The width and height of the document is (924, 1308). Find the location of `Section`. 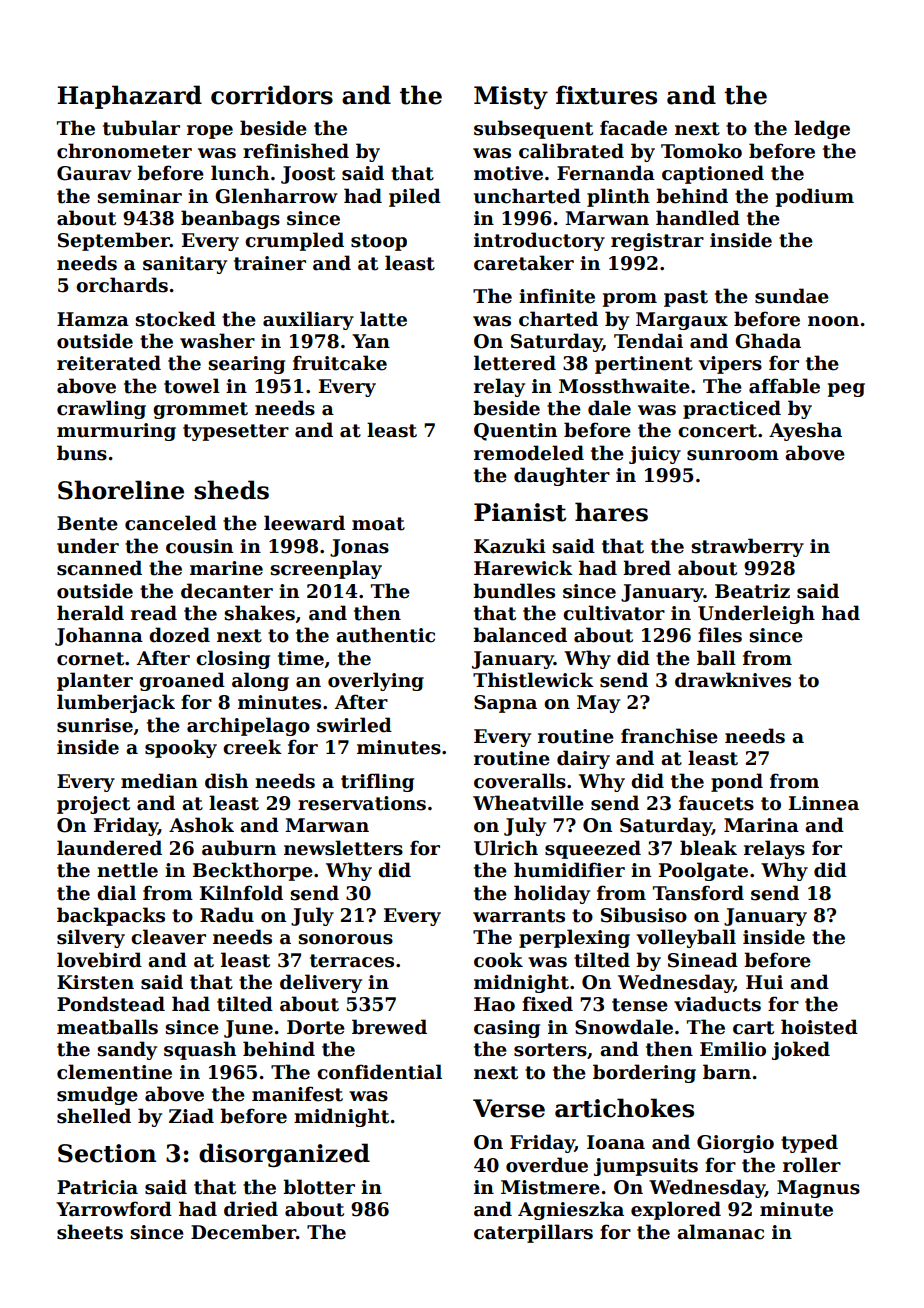

Section is located at coordinates (107, 1153).
